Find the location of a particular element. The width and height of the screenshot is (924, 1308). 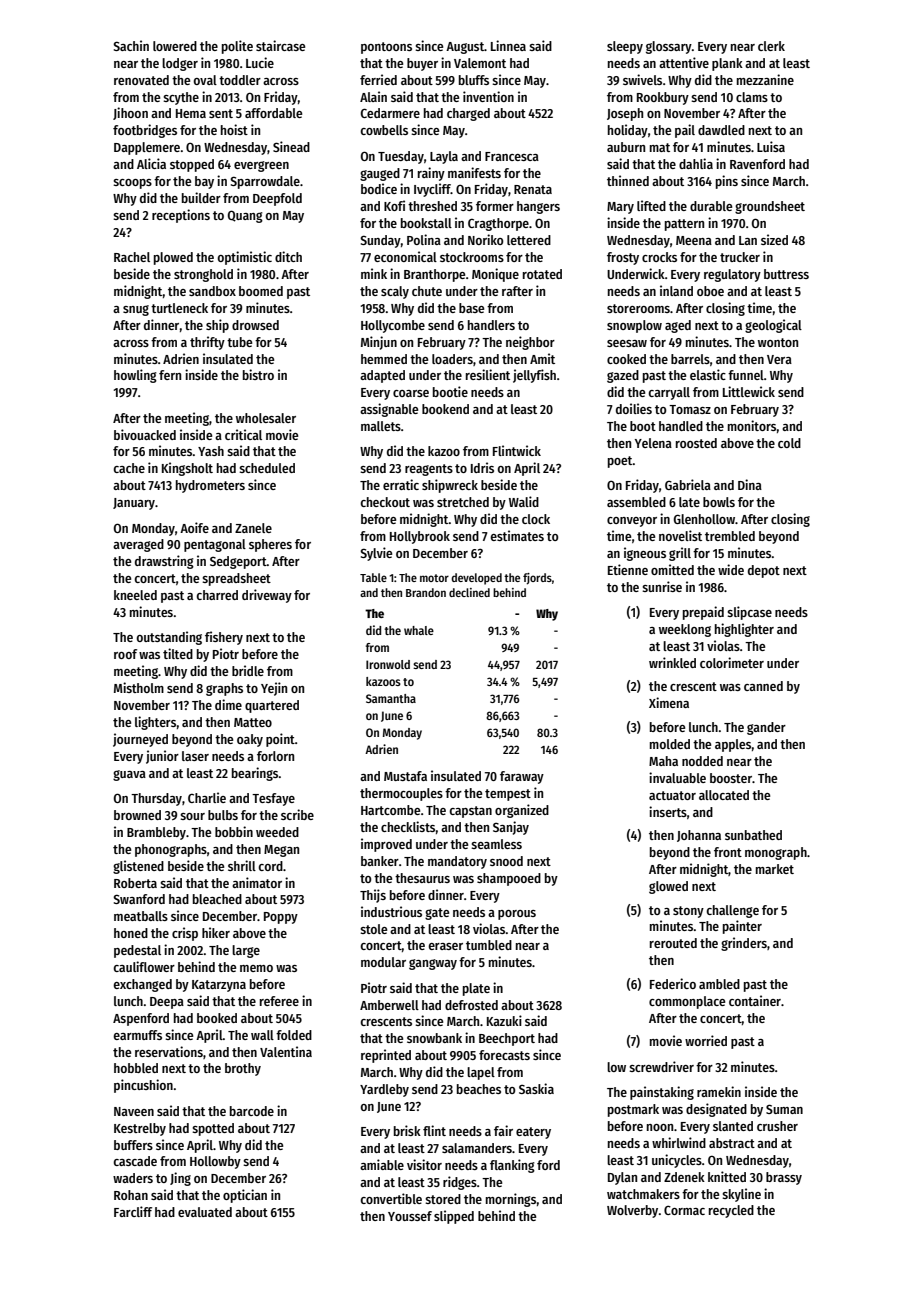

buyer is located at coordinates (422, 64).
